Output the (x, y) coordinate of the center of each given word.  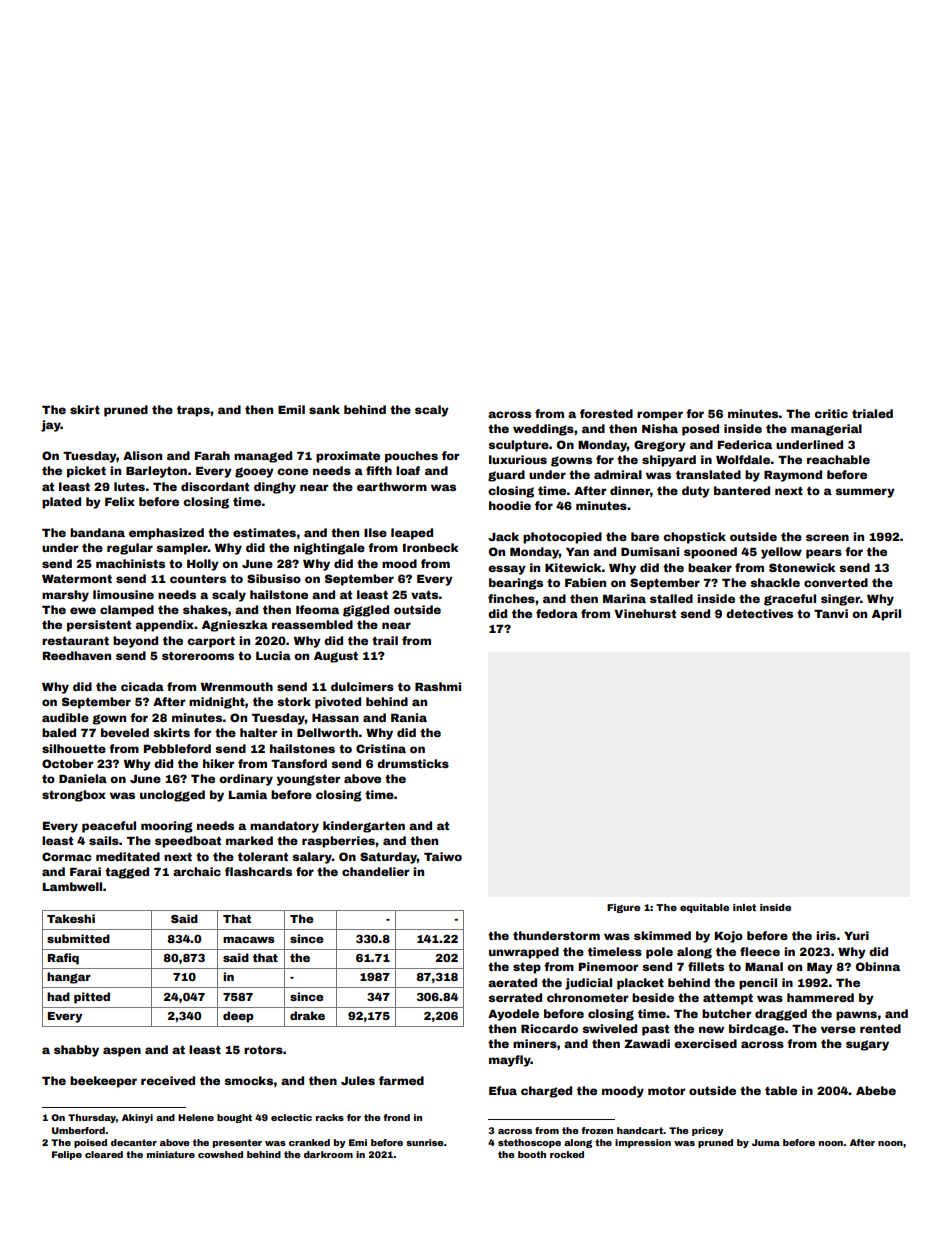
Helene (196, 1117)
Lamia (248, 794)
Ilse (375, 532)
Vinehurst (645, 613)
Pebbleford (177, 748)
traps (193, 411)
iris (826, 935)
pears (824, 554)
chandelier (375, 871)
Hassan (335, 718)
